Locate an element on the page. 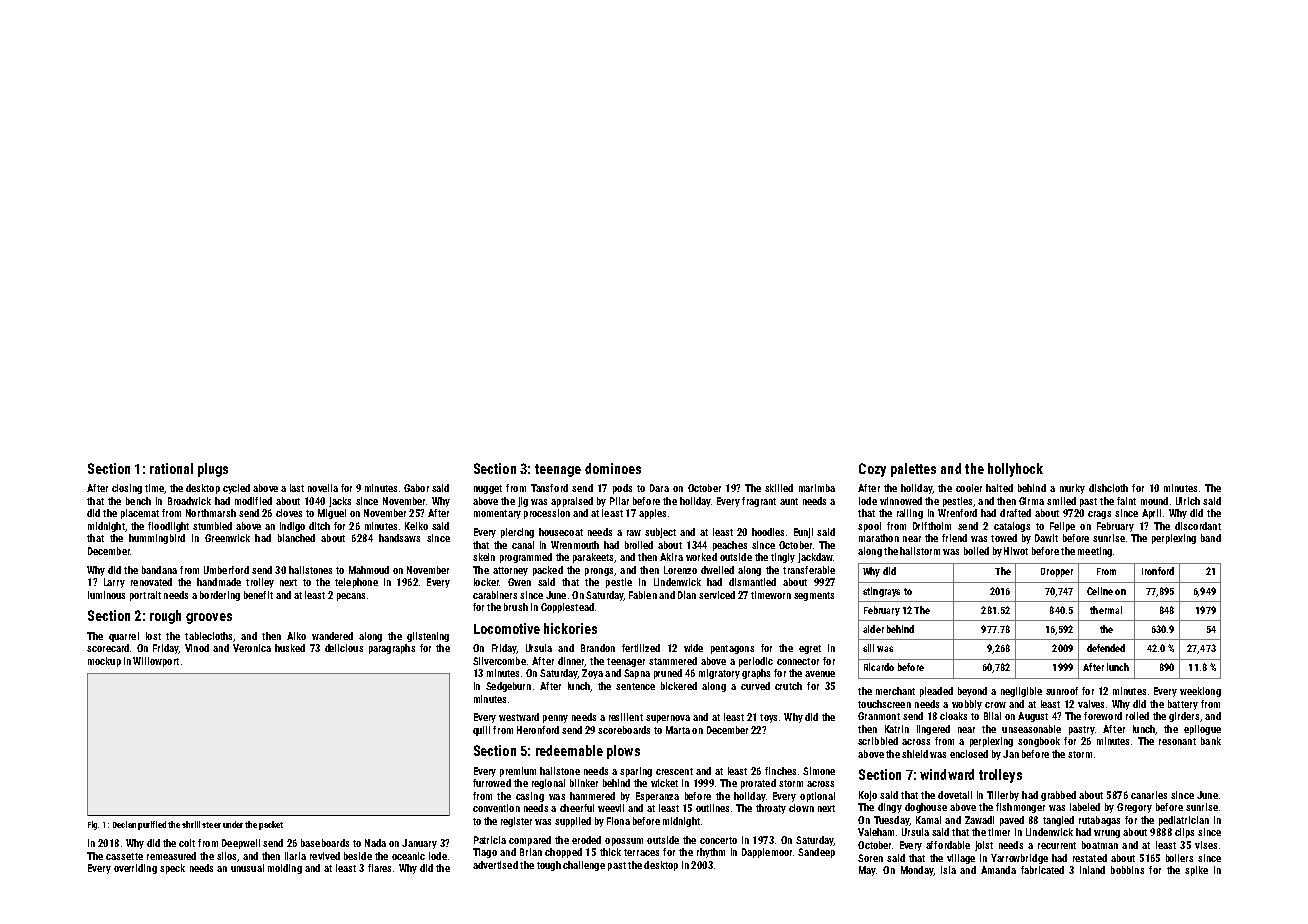 This document has width=1308, height=924. closing is located at coordinates (127, 489).
